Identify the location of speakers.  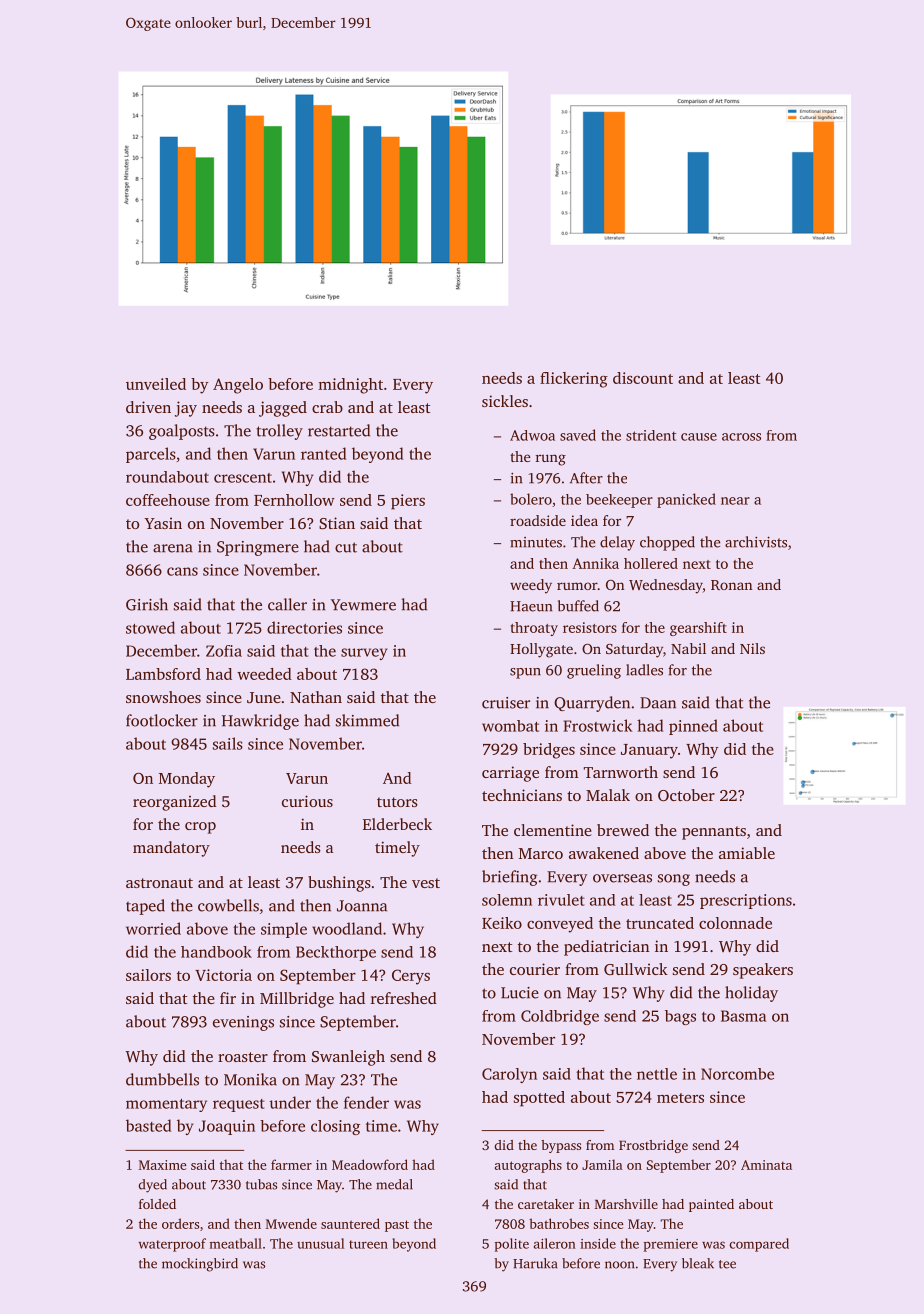
(763, 971).
